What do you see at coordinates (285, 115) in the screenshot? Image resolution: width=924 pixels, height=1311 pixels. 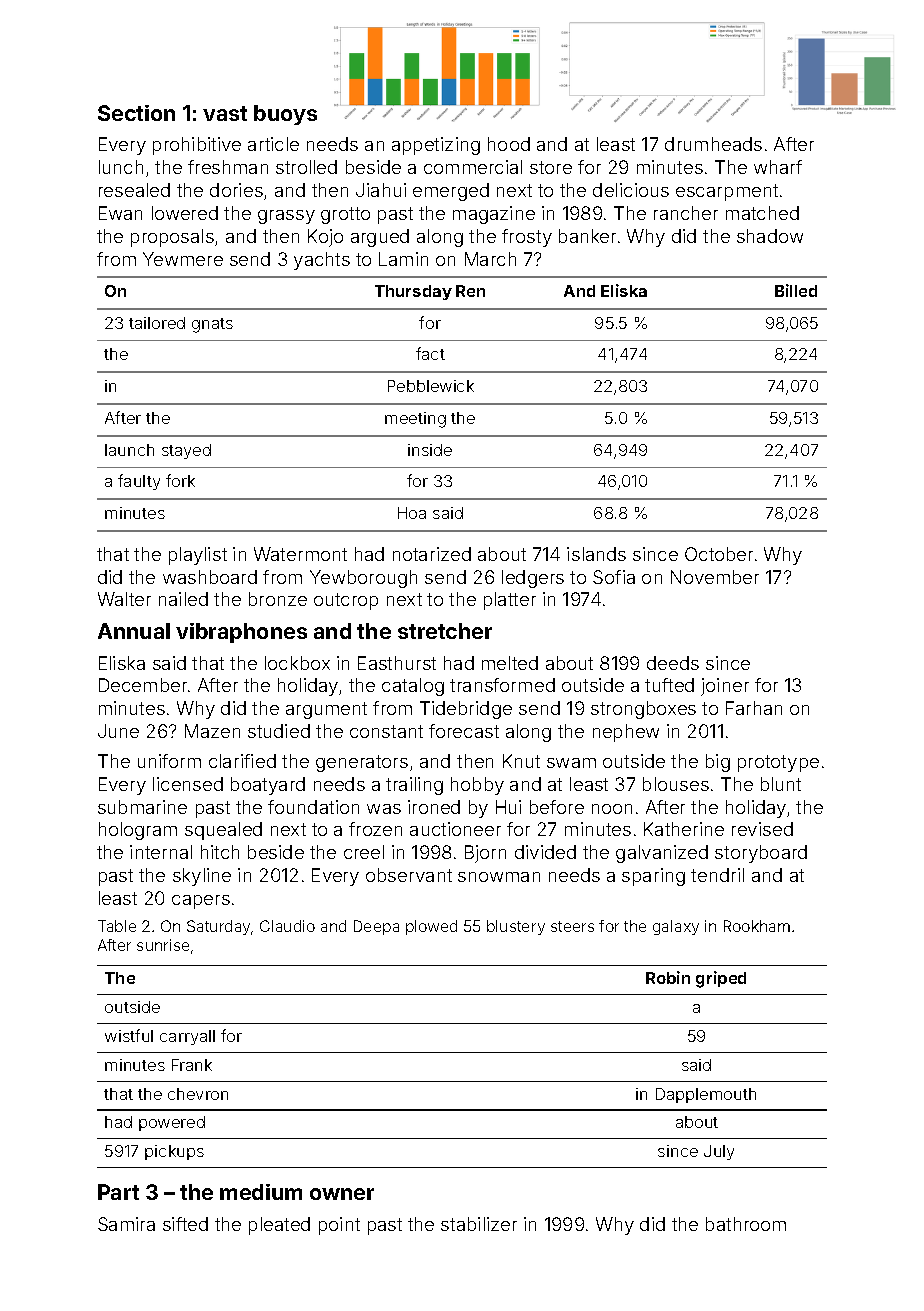 I see `buoys` at bounding box center [285, 115].
